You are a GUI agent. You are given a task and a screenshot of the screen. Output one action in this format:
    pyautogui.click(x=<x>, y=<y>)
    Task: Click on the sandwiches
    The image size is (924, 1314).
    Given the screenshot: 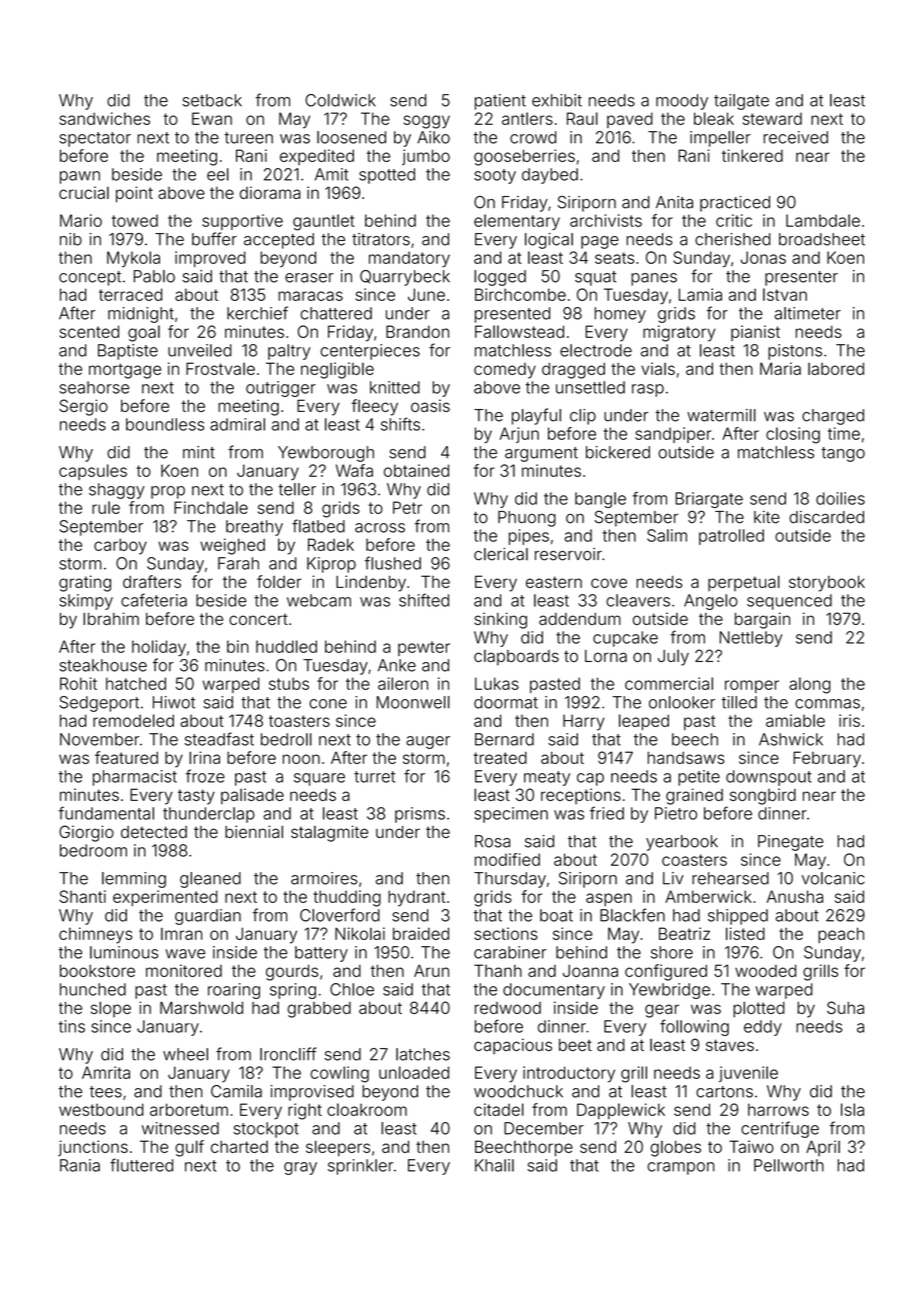 What is the action you would take?
    pyautogui.click(x=105, y=118)
